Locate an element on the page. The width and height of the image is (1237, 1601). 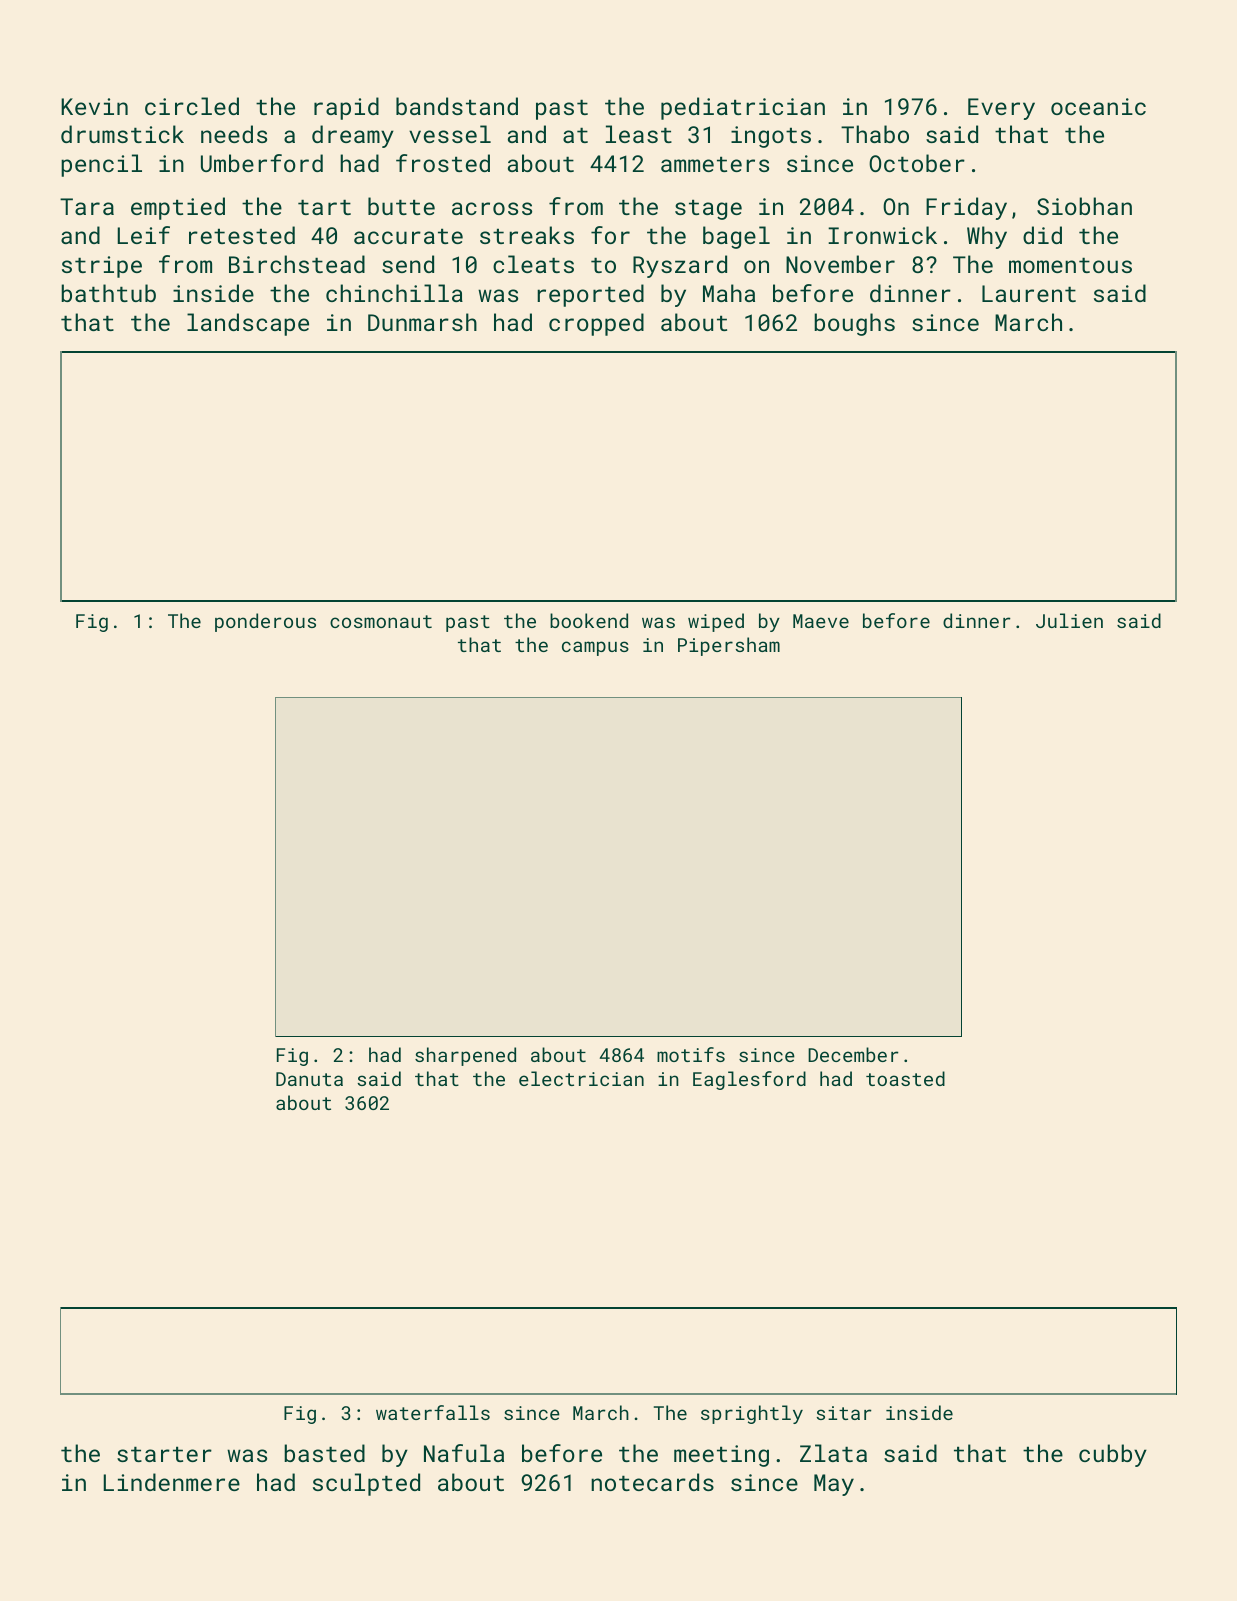
toasted is located at coordinates (905, 1078).
